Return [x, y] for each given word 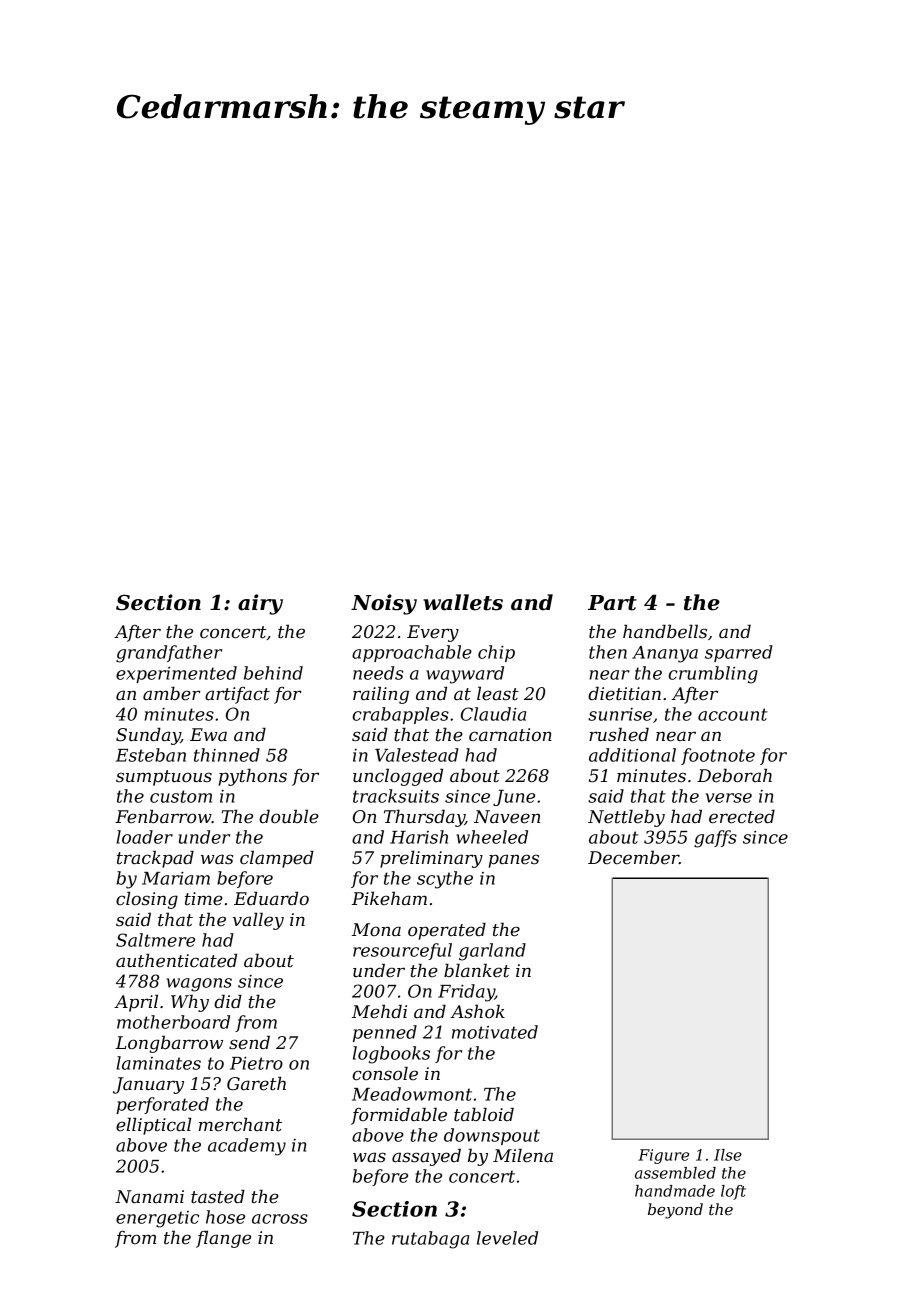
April [136, 1003]
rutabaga [430, 1240]
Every [433, 633]
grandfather [169, 654]
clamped [277, 859]
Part [612, 603]
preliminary [431, 859]
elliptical [153, 1126]
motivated [495, 1032]
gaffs [715, 839]
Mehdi [379, 1011]
